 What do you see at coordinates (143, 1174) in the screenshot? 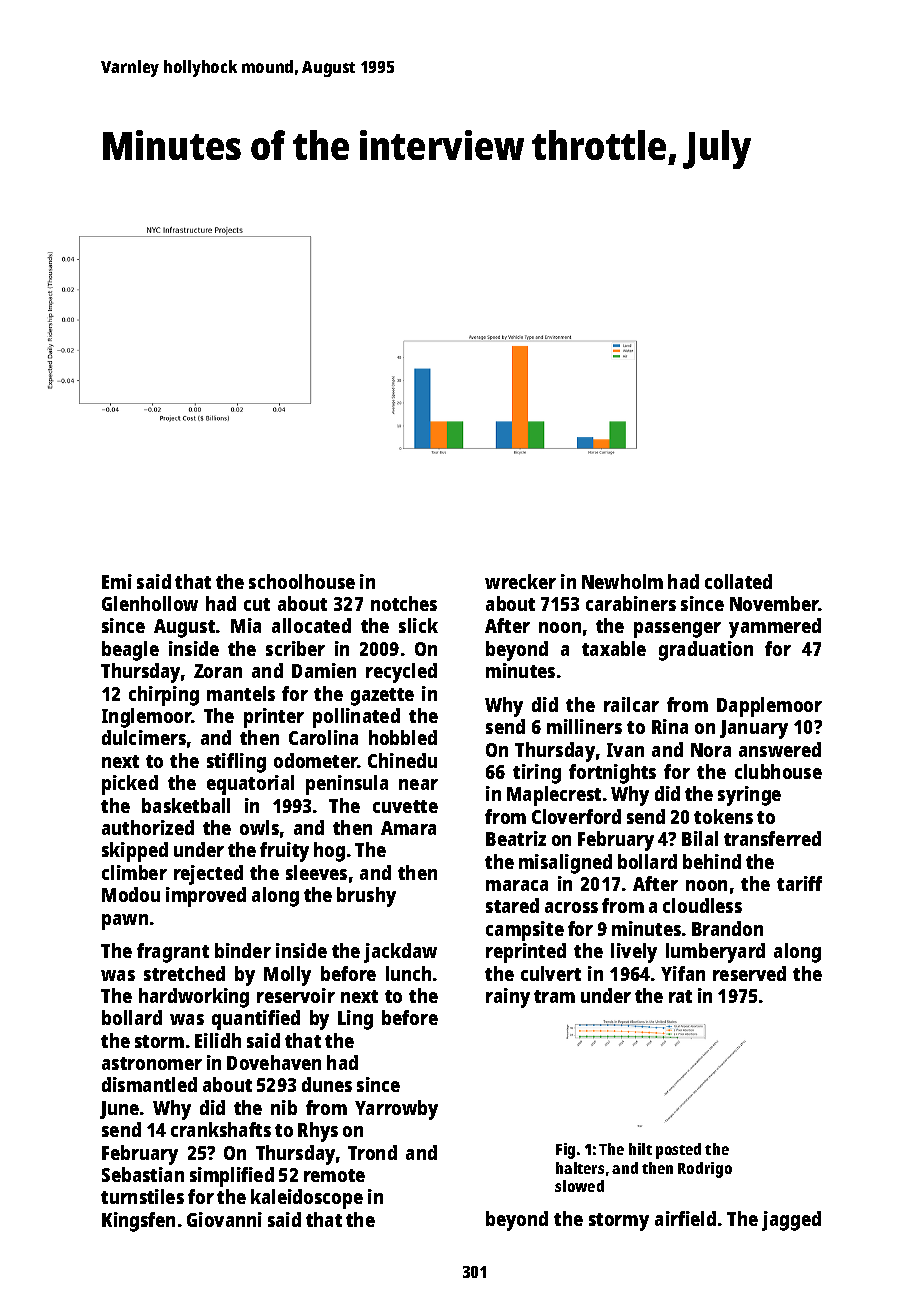
I see `Sebastian` at bounding box center [143, 1174].
